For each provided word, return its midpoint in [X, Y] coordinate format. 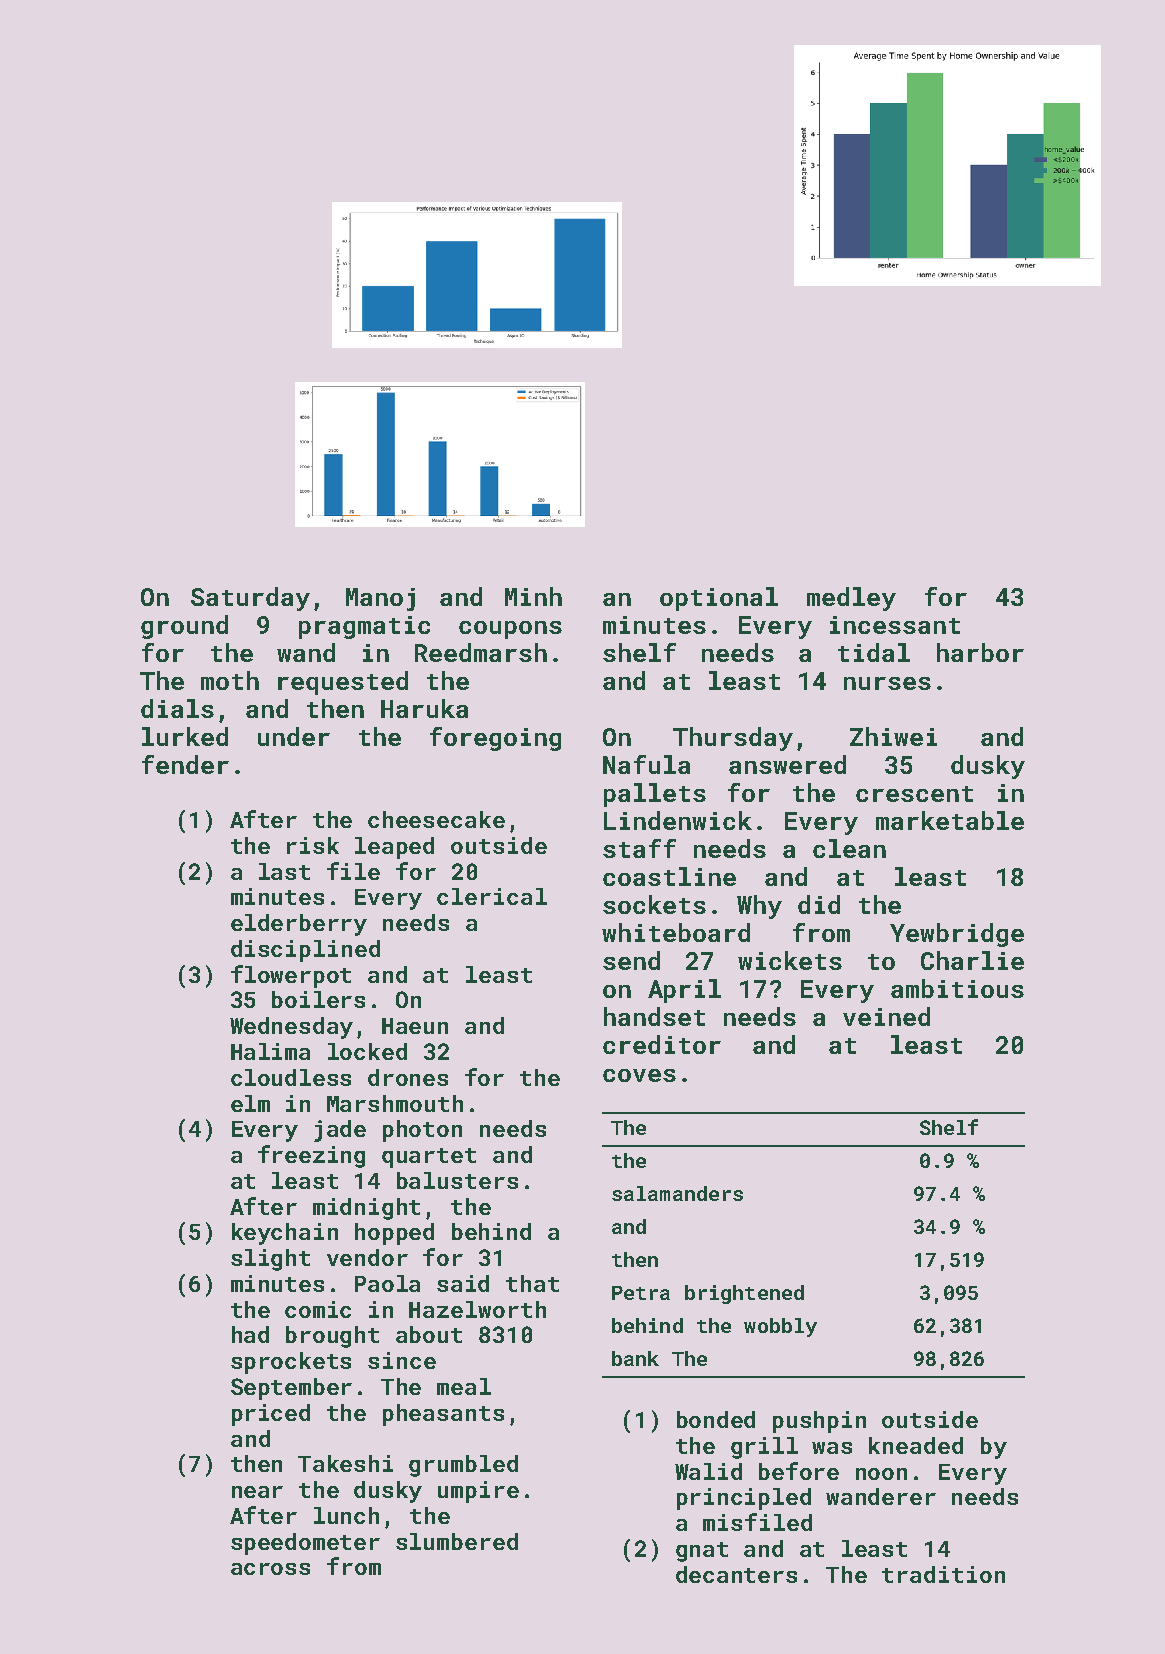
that [532, 1283]
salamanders [677, 1193]
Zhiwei [893, 736]
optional [719, 599]
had [250, 1334]
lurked [185, 736]
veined [886, 1016]
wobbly [780, 1327]
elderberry [299, 925]
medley [851, 599]
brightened [744, 1294]
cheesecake [436, 819]
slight [270, 1260]
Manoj [380, 599]
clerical [492, 896]
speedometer [305, 1544]
